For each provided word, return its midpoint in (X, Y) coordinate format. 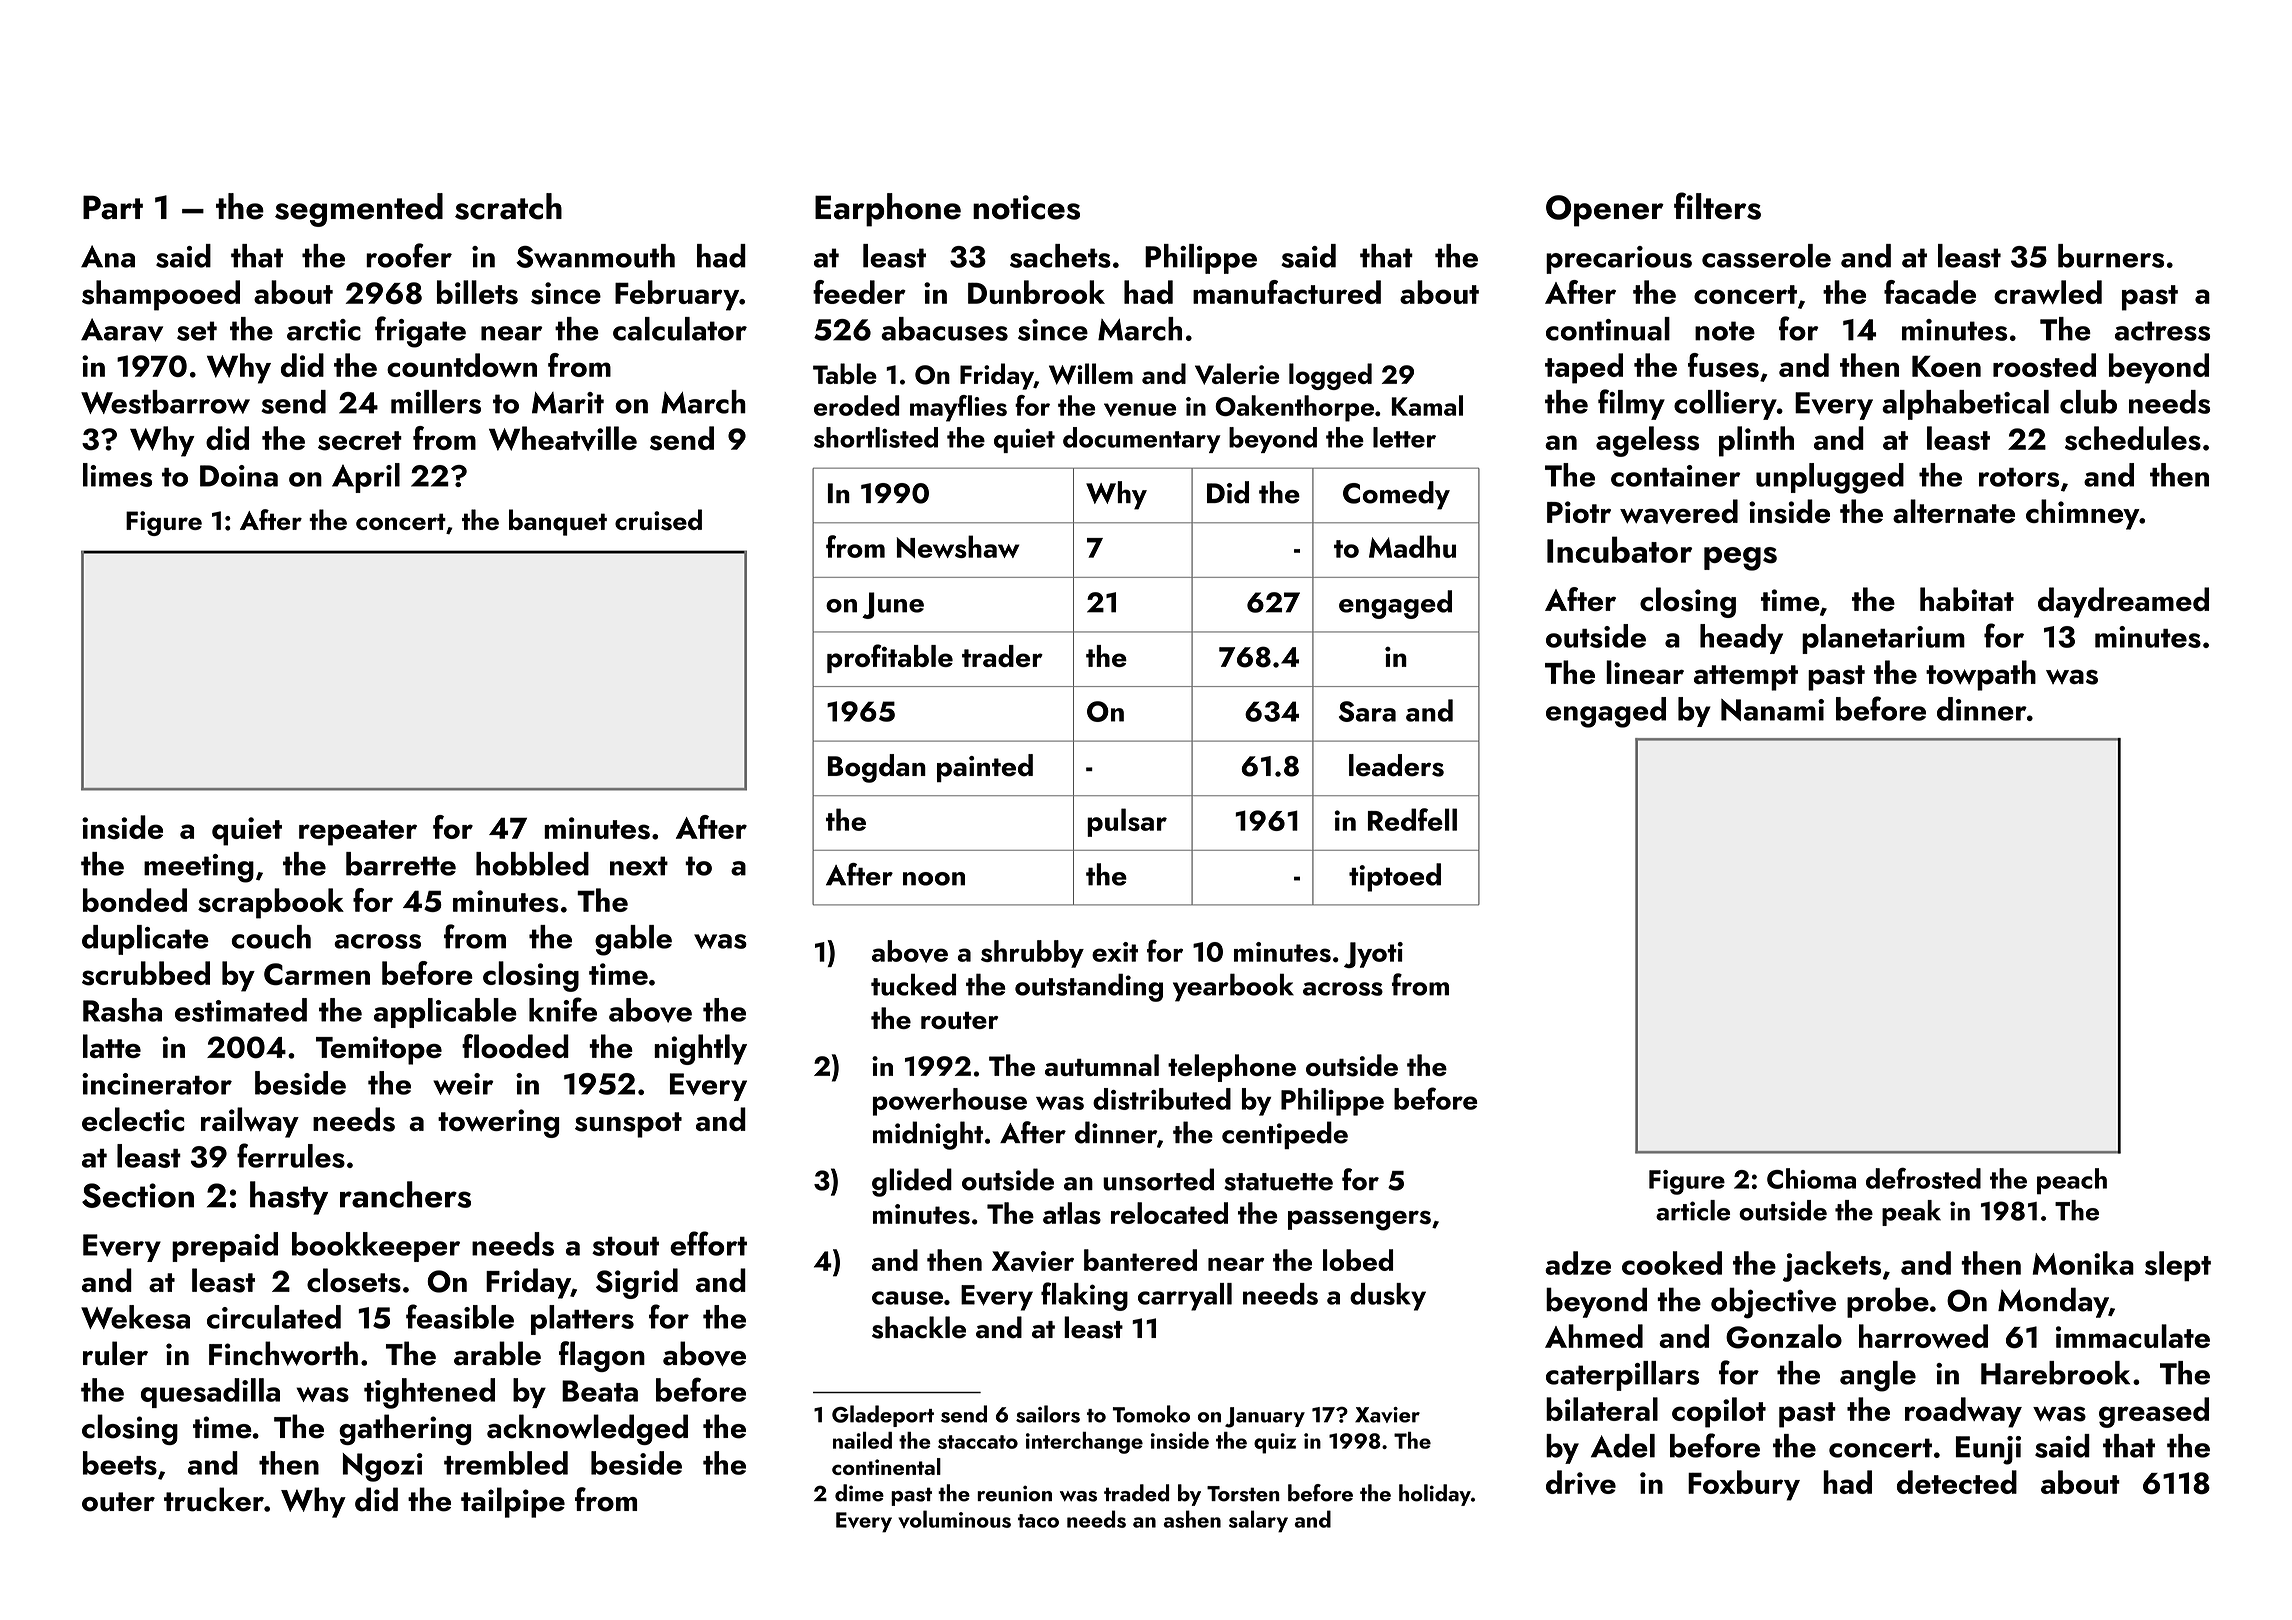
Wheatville (563, 438)
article (1693, 1210)
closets (354, 1280)
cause (907, 1298)
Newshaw (958, 546)
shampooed (161, 295)
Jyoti (1373, 955)
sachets (1060, 256)
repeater (358, 833)
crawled (2048, 292)
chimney (2082, 514)
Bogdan (877, 768)
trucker (214, 1499)
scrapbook (271, 903)
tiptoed (1395, 877)
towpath (1981, 675)
